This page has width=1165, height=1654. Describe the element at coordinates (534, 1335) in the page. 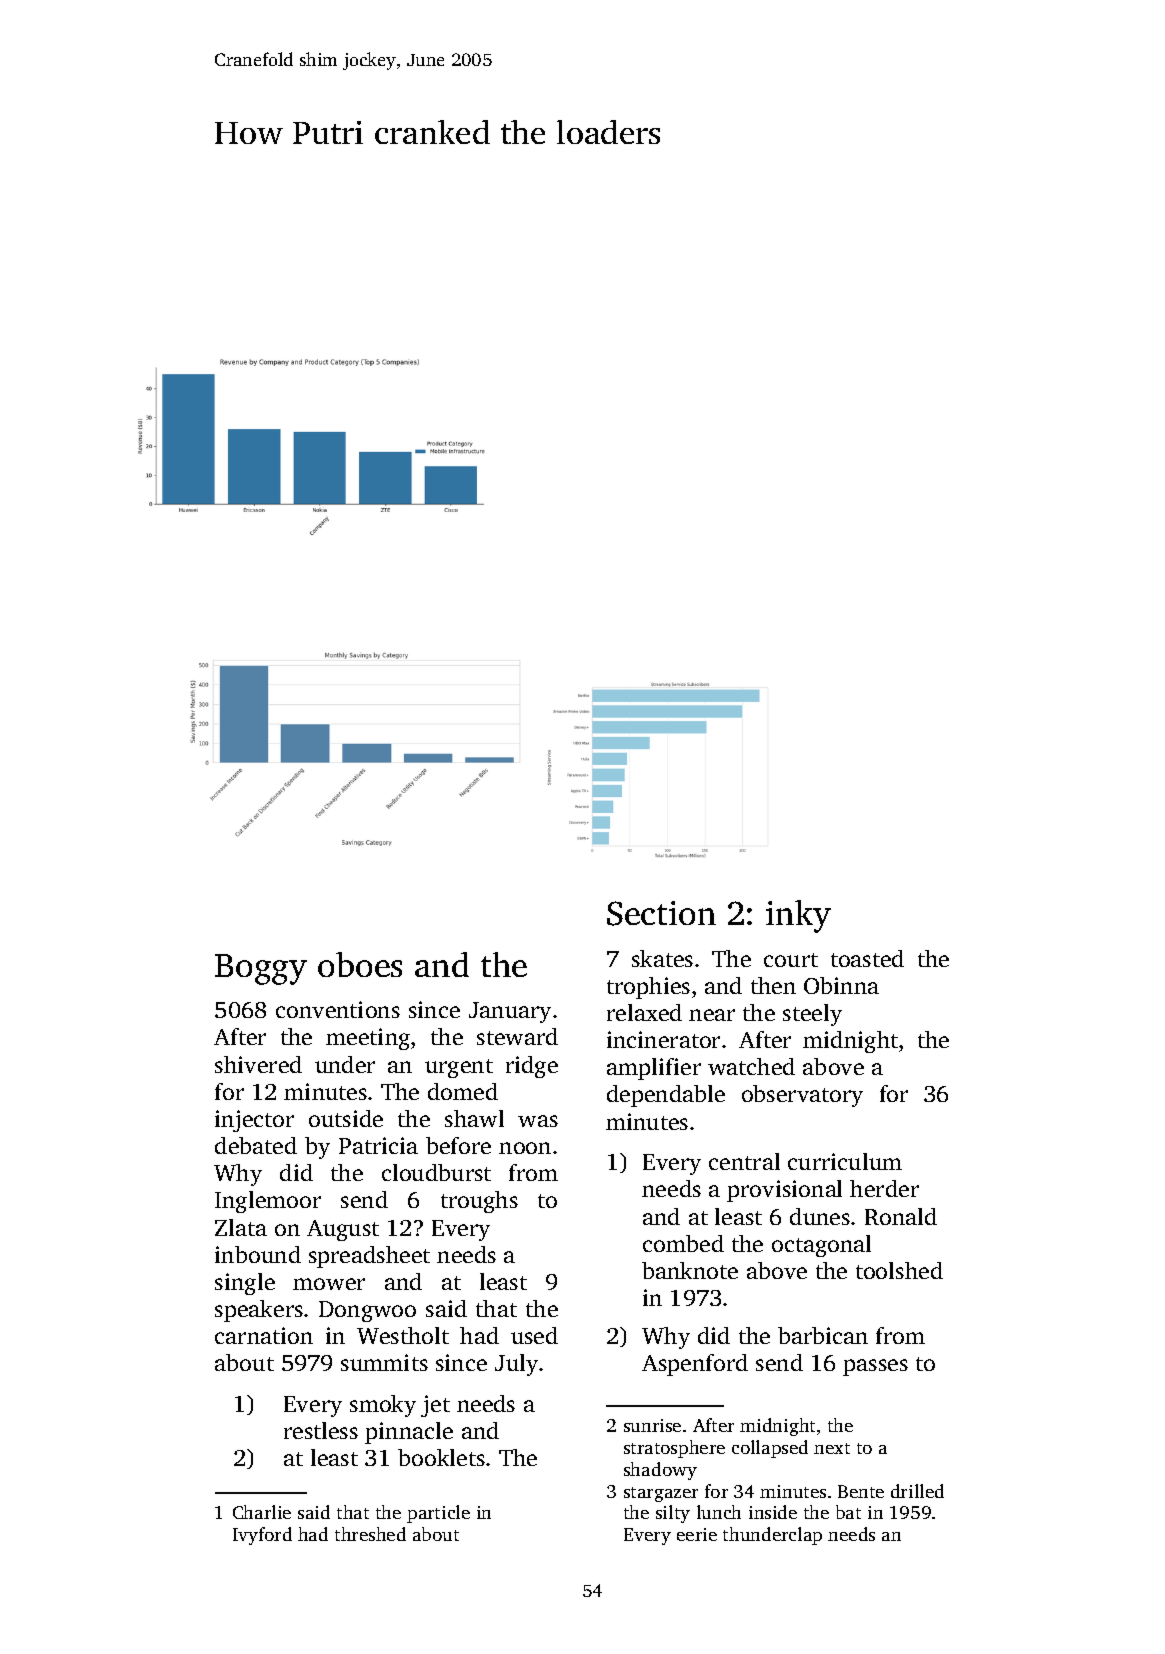

I see `used` at that location.
